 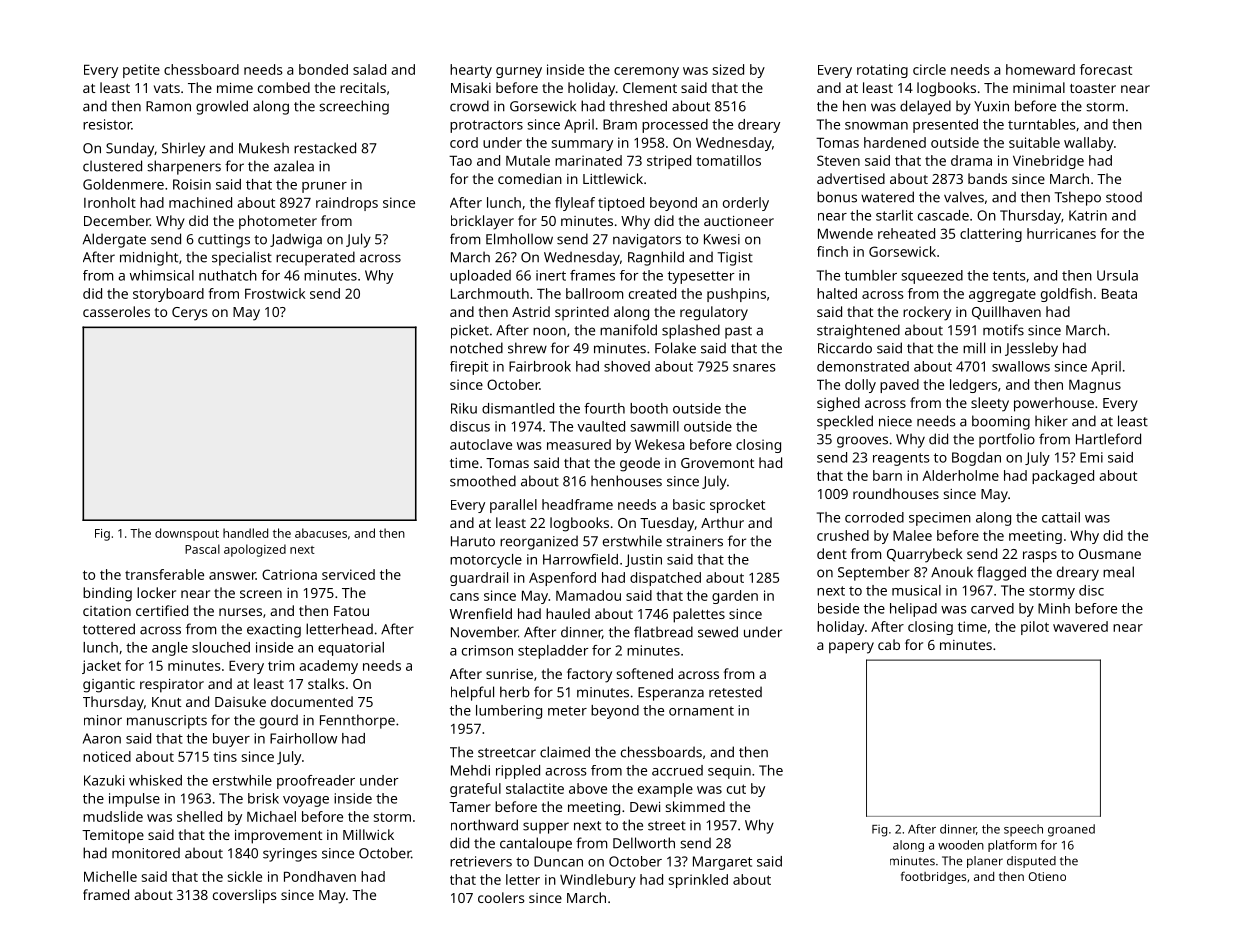 I want to click on Tamer, so click(x=470, y=807).
